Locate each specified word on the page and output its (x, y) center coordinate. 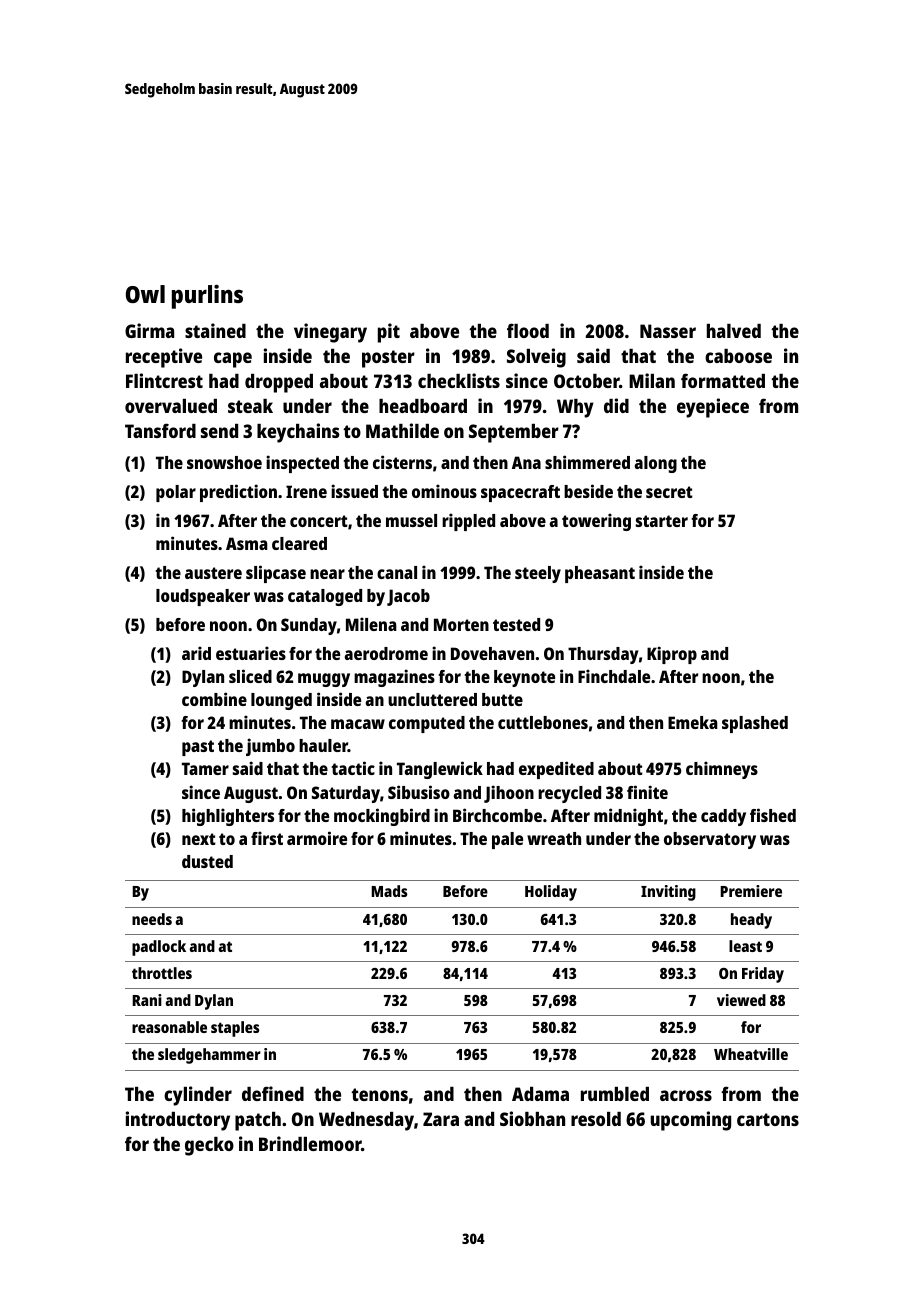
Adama (540, 1094)
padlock (159, 948)
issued (354, 491)
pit (389, 333)
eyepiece (713, 408)
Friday (763, 975)
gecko (209, 1146)
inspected (302, 464)
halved (734, 331)
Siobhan (532, 1118)
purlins (207, 296)
